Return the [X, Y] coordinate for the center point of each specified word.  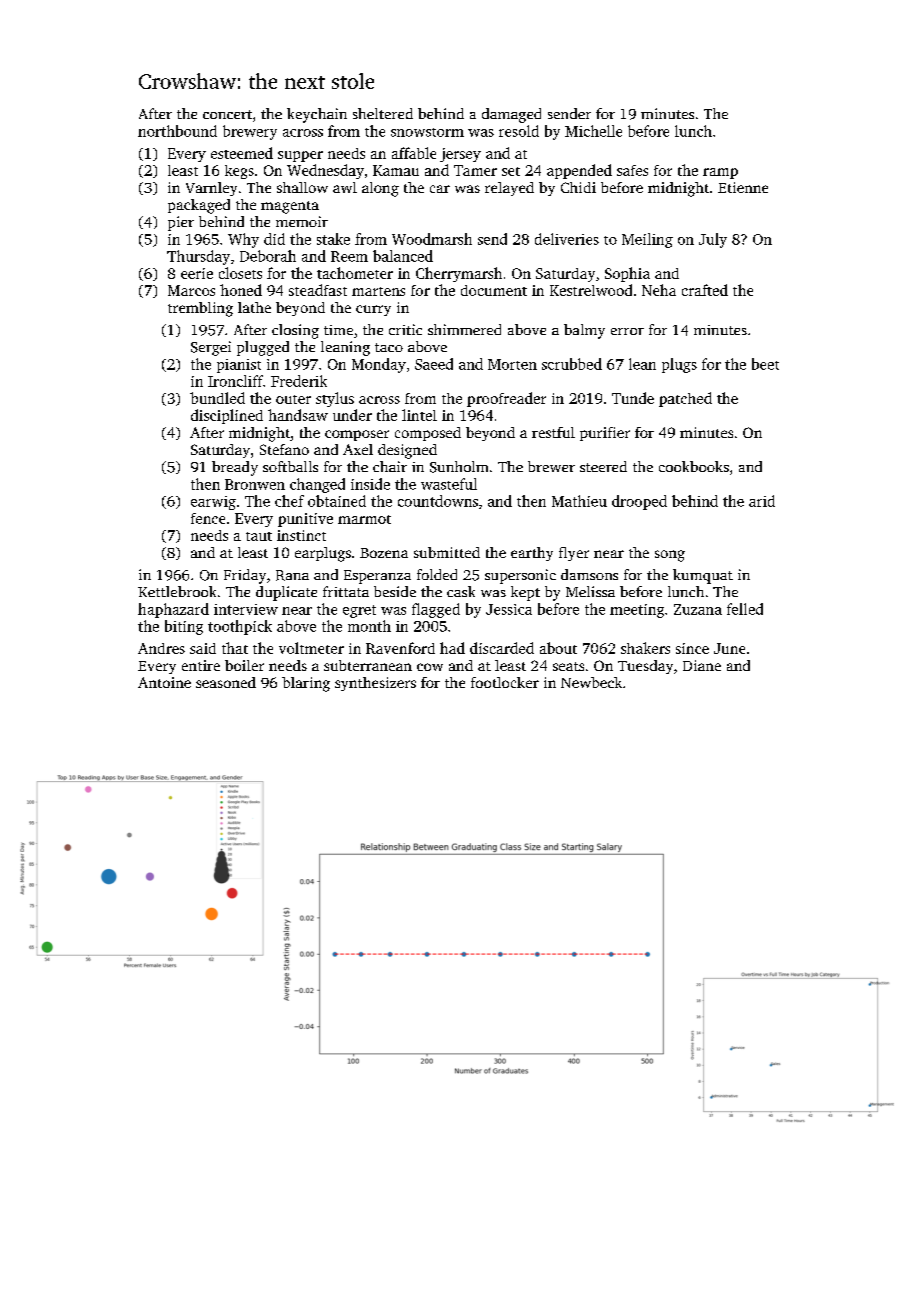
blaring [306, 684]
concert [227, 114]
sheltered [383, 113]
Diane [702, 665]
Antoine [164, 682]
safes [632, 170]
